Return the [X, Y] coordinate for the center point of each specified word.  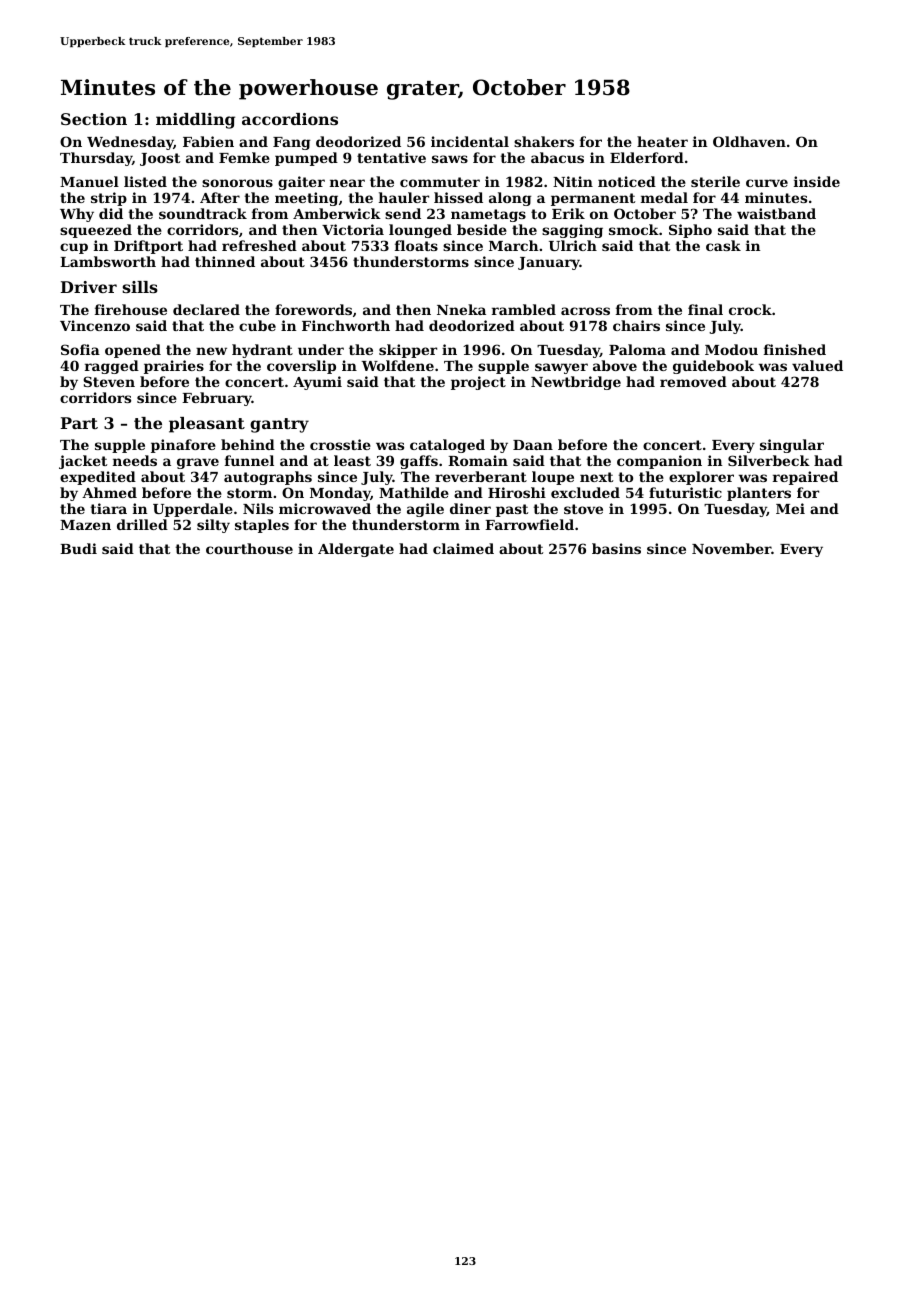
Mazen [85, 525]
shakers [544, 141]
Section [94, 119]
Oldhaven [749, 141]
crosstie [340, 444]
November [731, 548]
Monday [340, 494]
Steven [109, 381]
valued [817, 365]
